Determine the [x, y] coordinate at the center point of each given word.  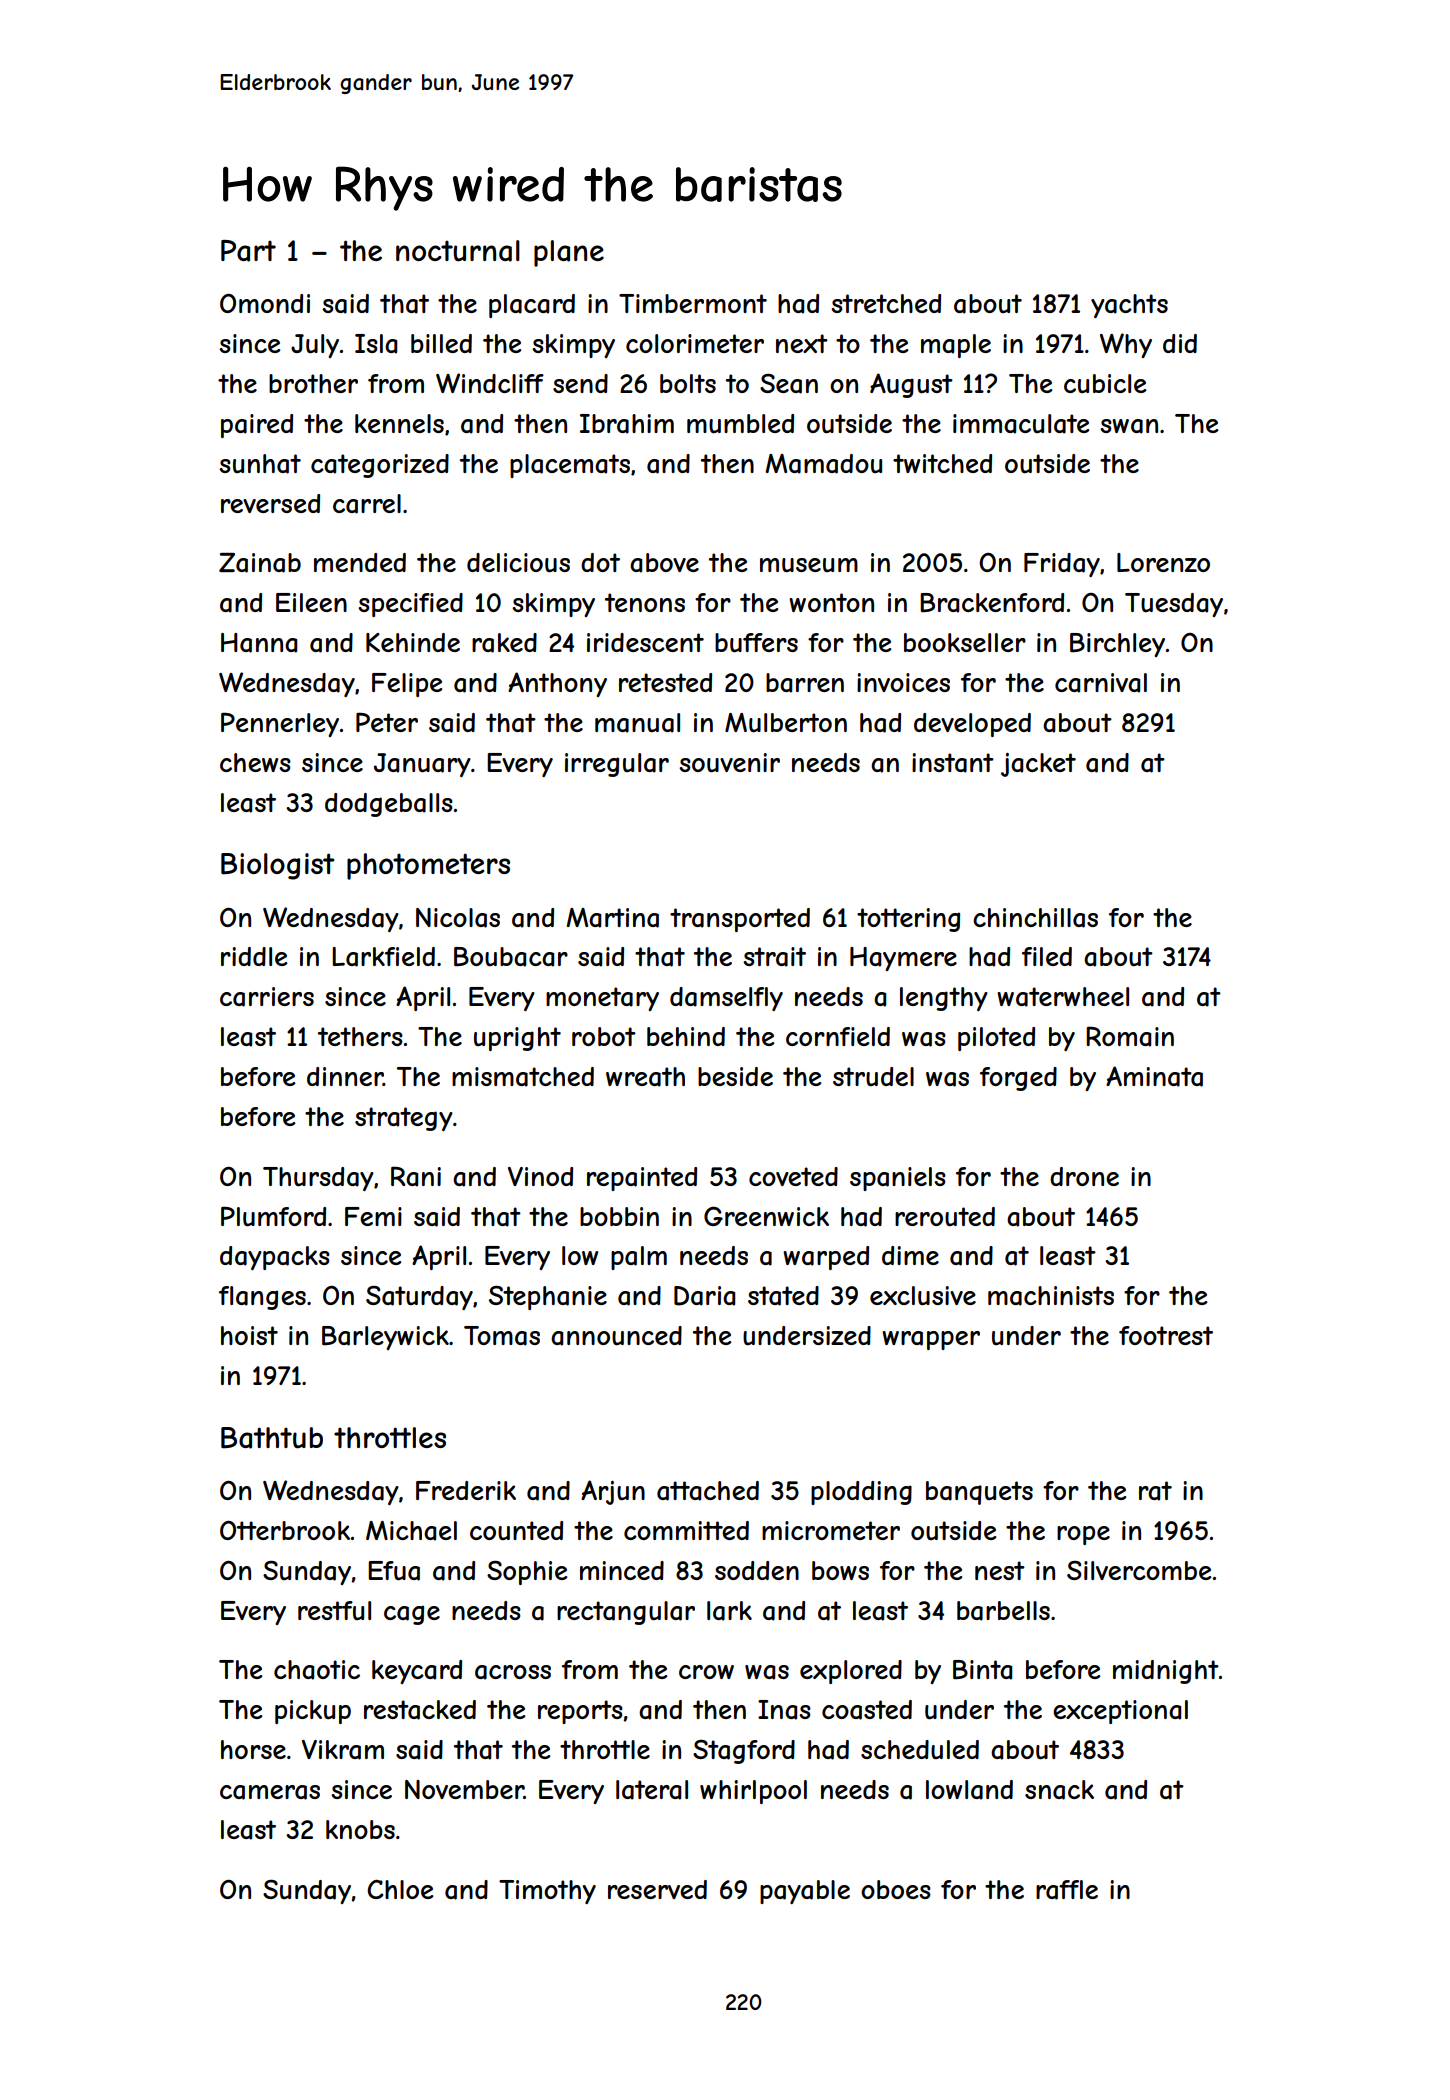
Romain [1130, 1036]
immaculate [1021, 424]
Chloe [400, 1889]
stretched [886, 303]
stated [783, 1296]
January [422, 765]
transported [740, 920]
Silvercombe [1139, 1570]
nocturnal [458, 251]
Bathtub [272, 1438]
